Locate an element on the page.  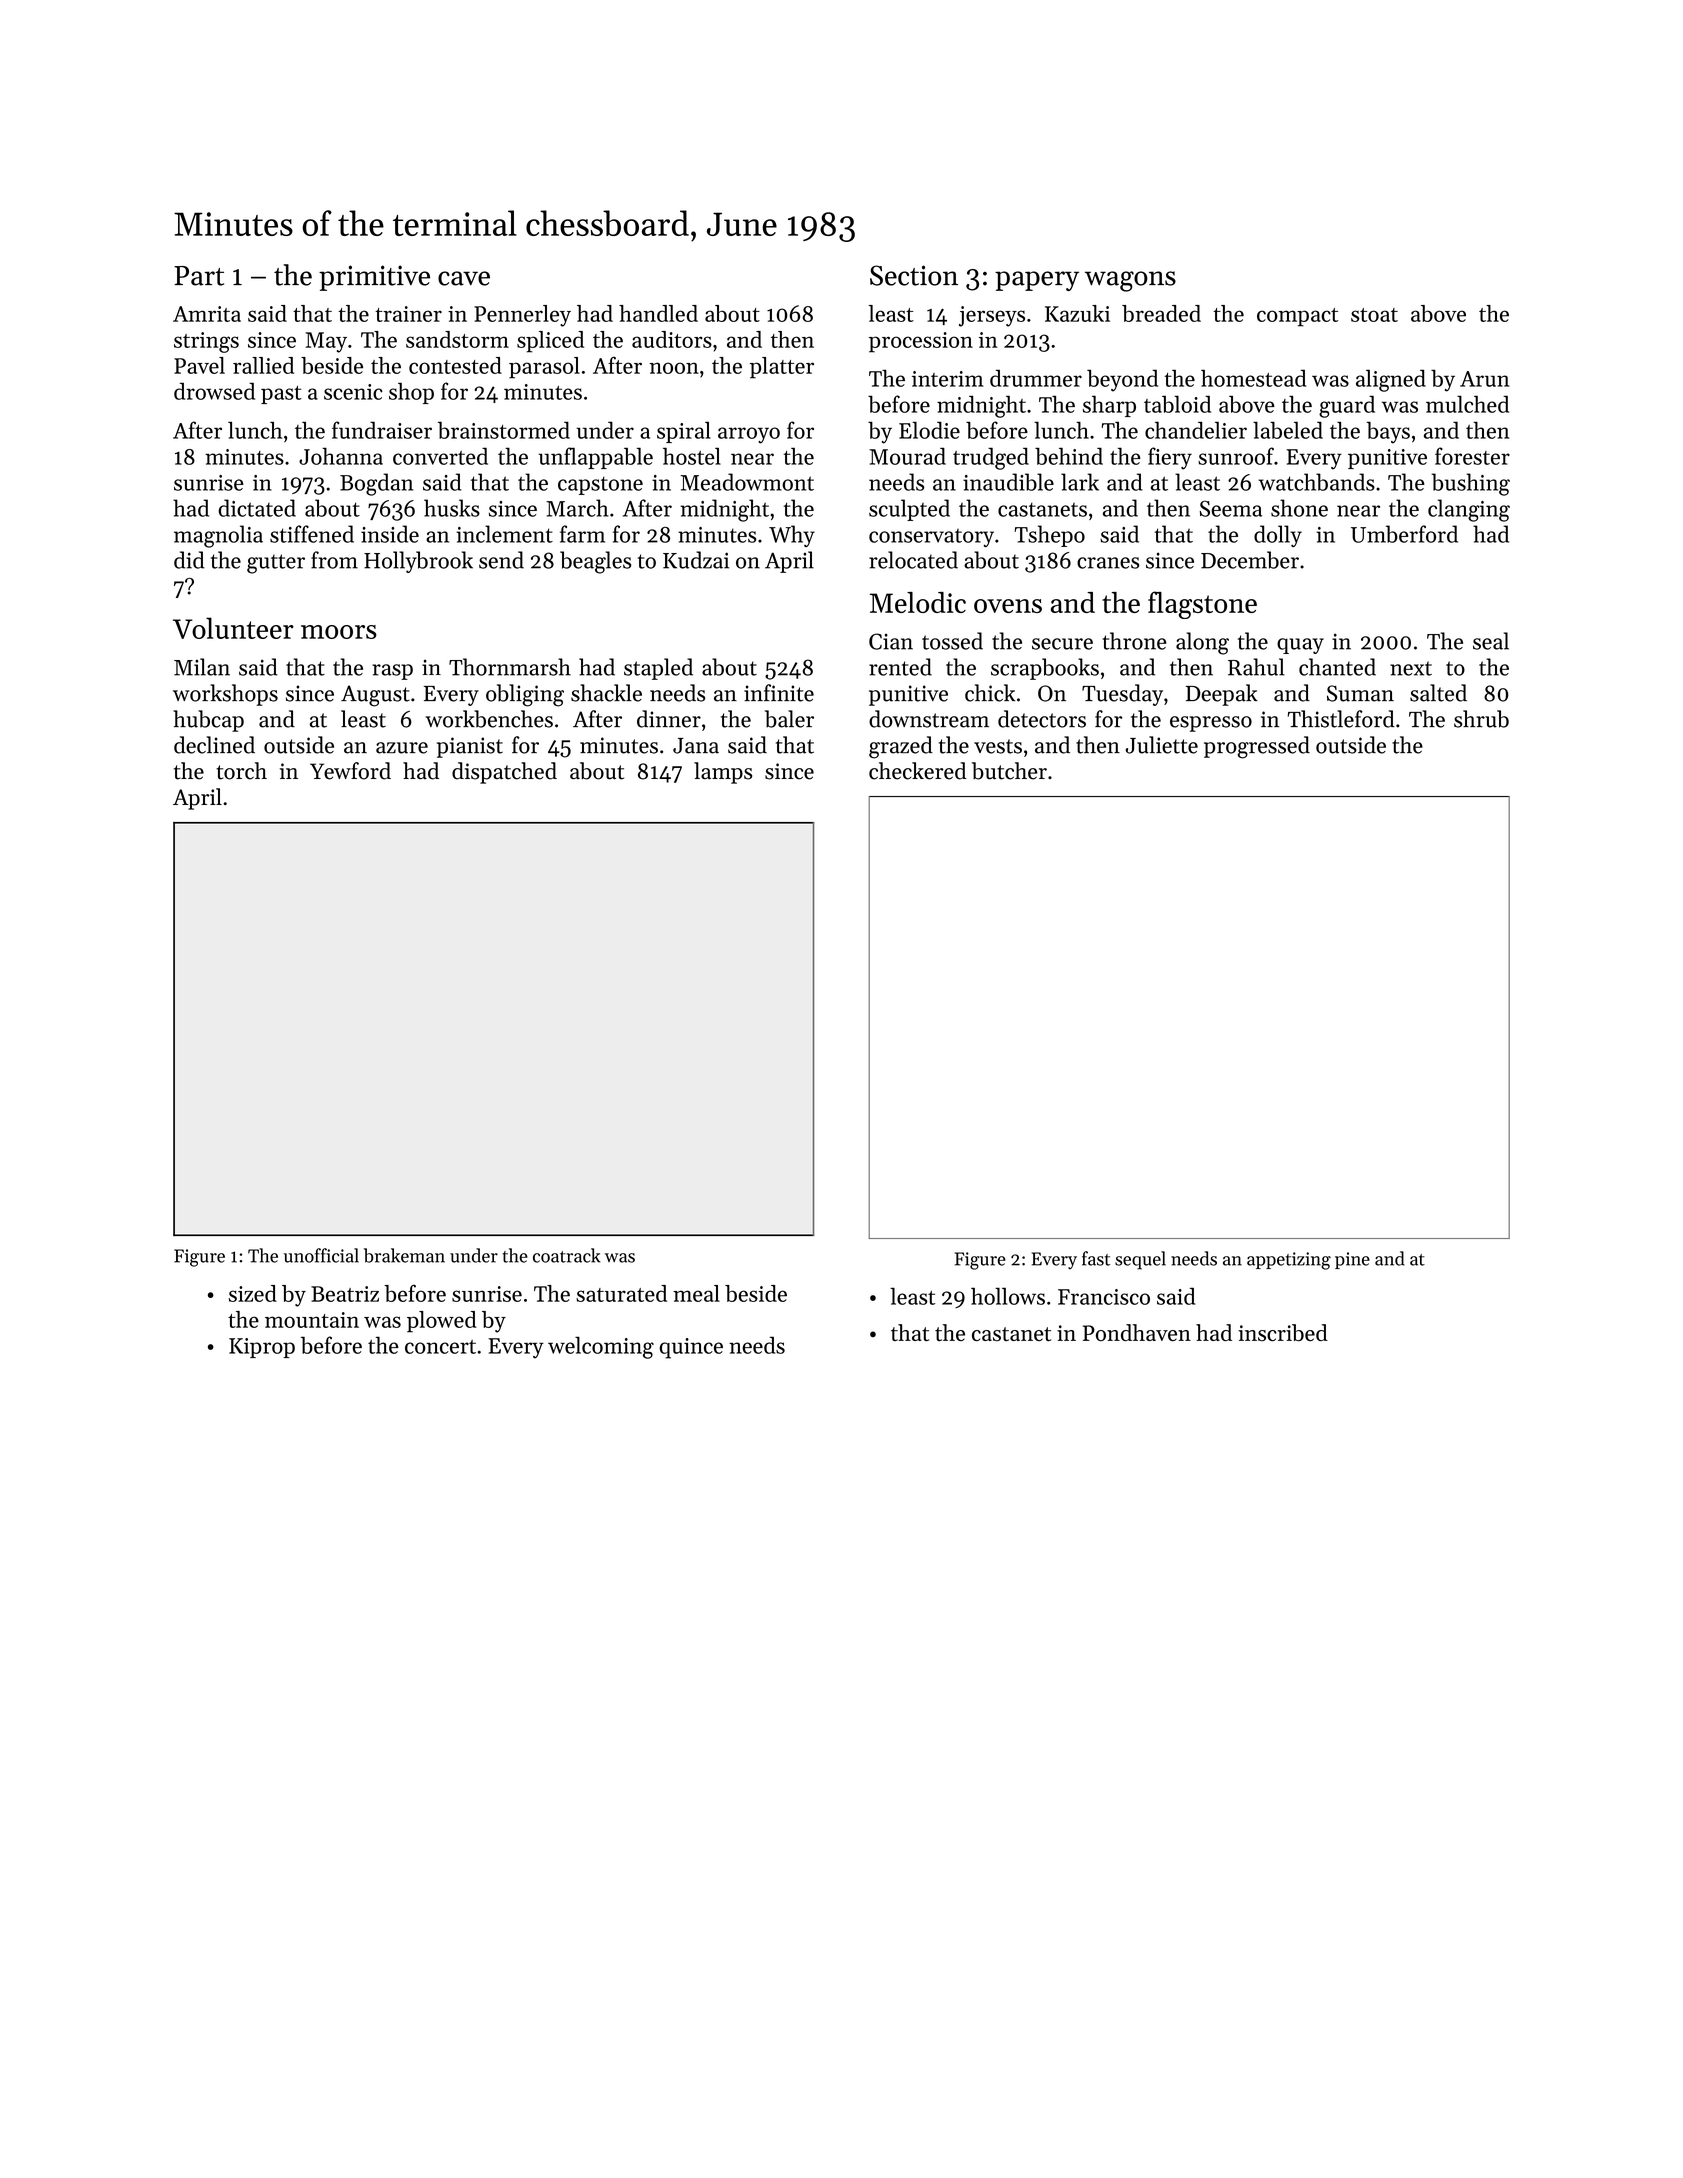
along is located at coordinates (1202, 643).
